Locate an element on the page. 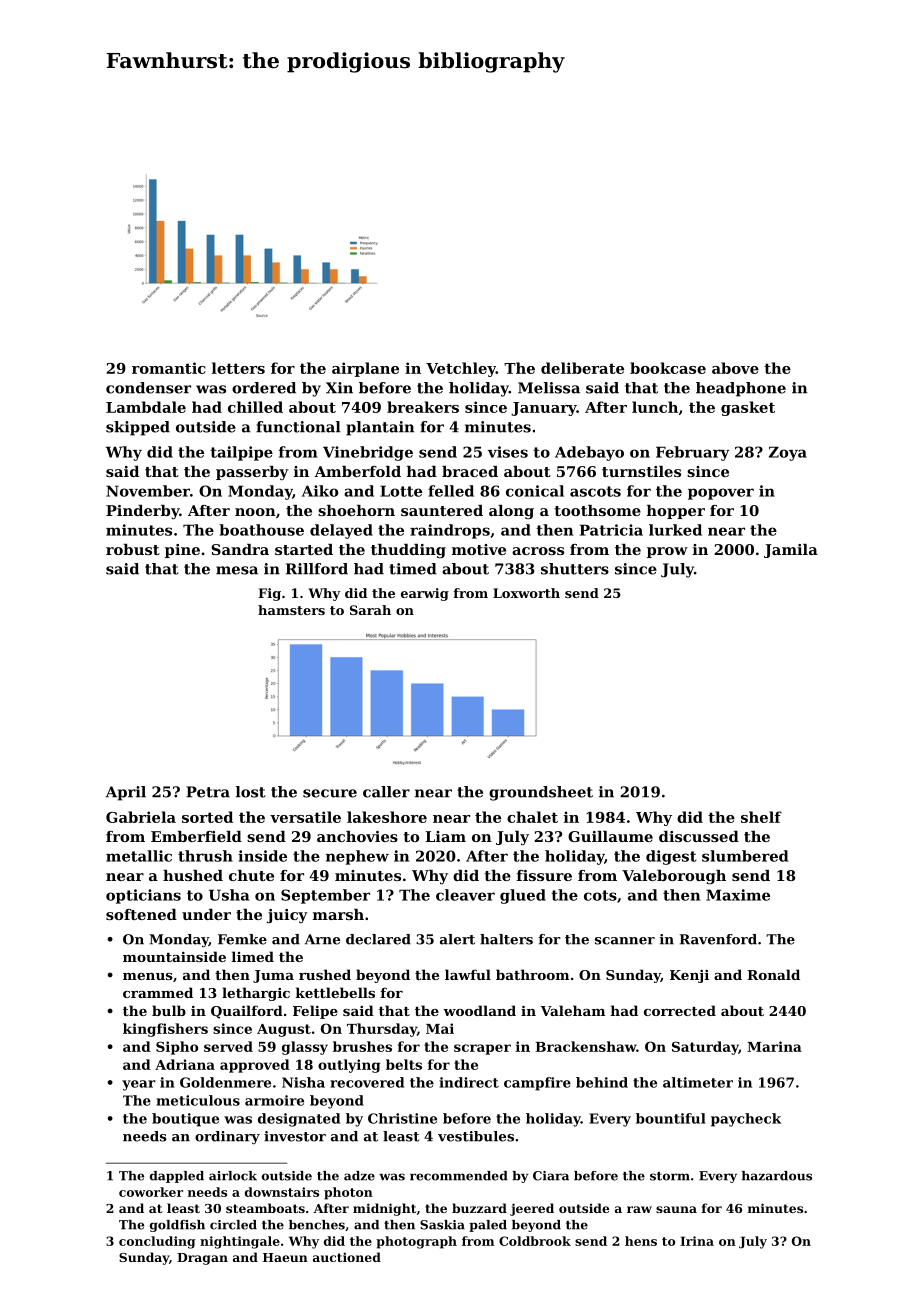  Sipho is located at coordinates (177, 1048).
